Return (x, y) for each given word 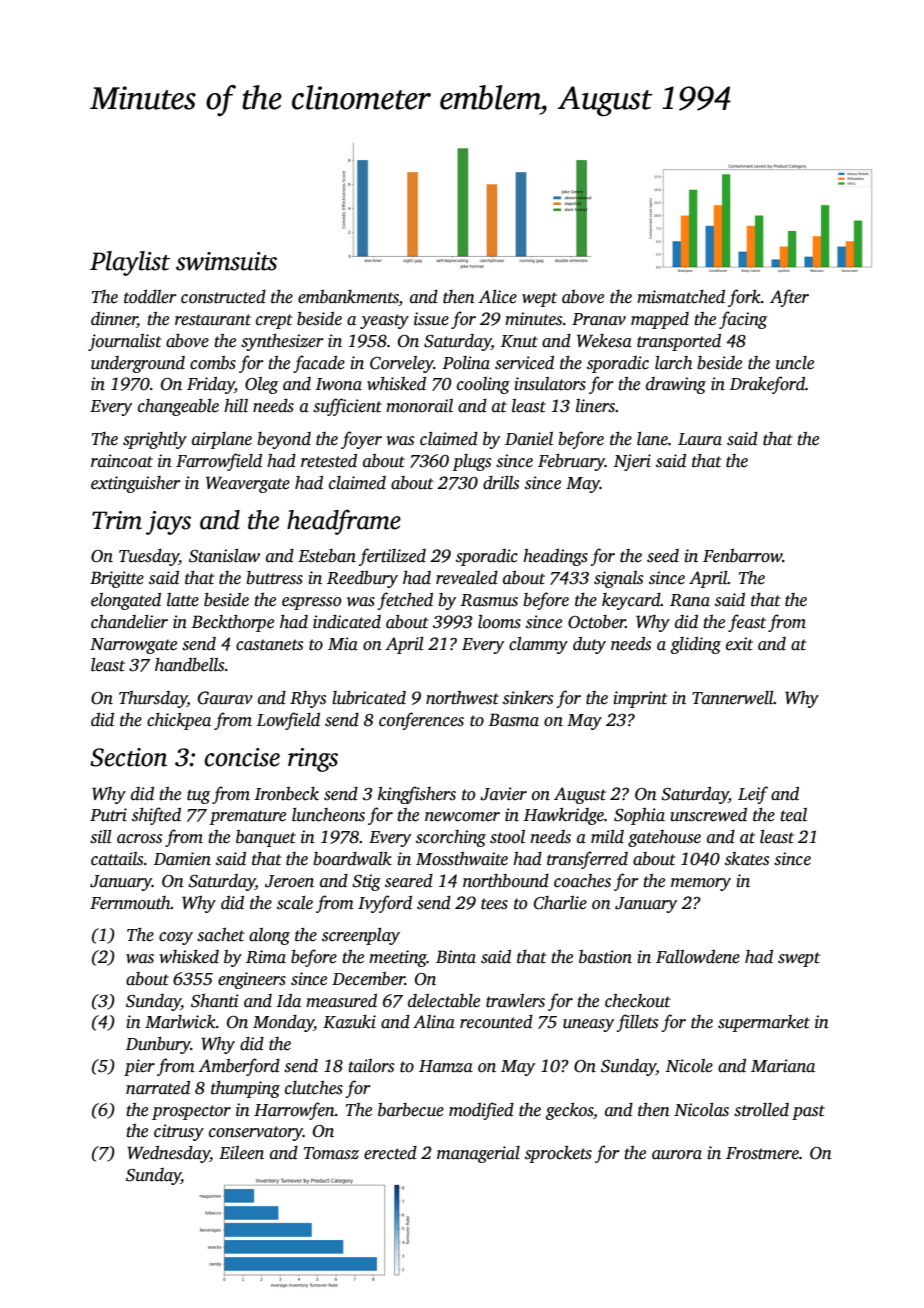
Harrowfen (294, 1111)
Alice (497, 297)
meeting (398, 958)
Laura (700, 439)
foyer (361, 440)
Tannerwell (733, 698)
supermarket (764, 1023)
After (789, 298)
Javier (503, 794)
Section (128, 757)
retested (329, 461)
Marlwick (180, 1022)
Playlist (130, 263)
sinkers (528, 698)
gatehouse (664, 838)
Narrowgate (133, 646)
